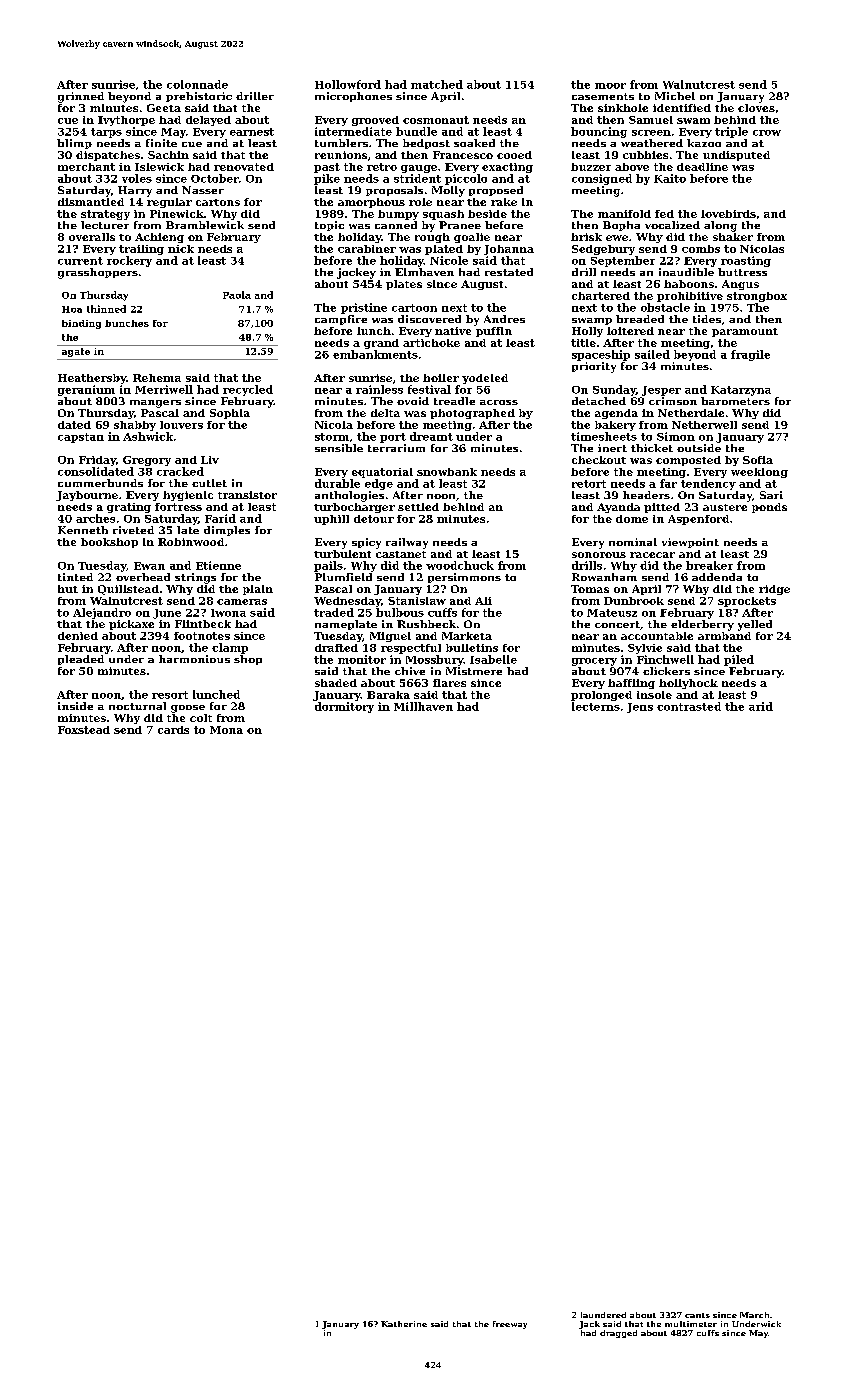 Image resolution: width=849 pixels, height=1400 pixels. Describe the element at coordinates (404, 1324) in the screenshot. I see `Katherine` at that location.
